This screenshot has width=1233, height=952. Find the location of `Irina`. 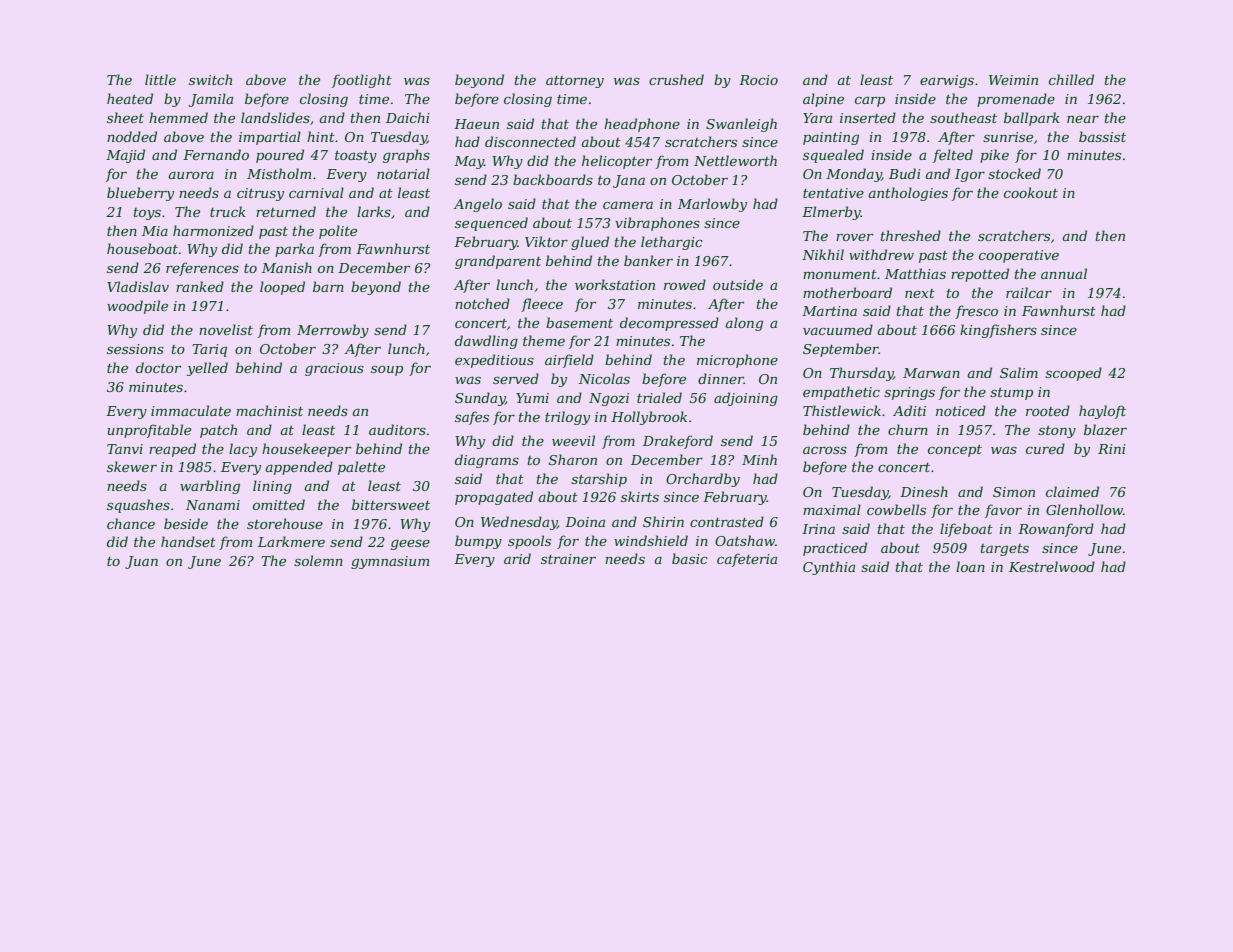

Irina is located at coordinates (818, 529).
